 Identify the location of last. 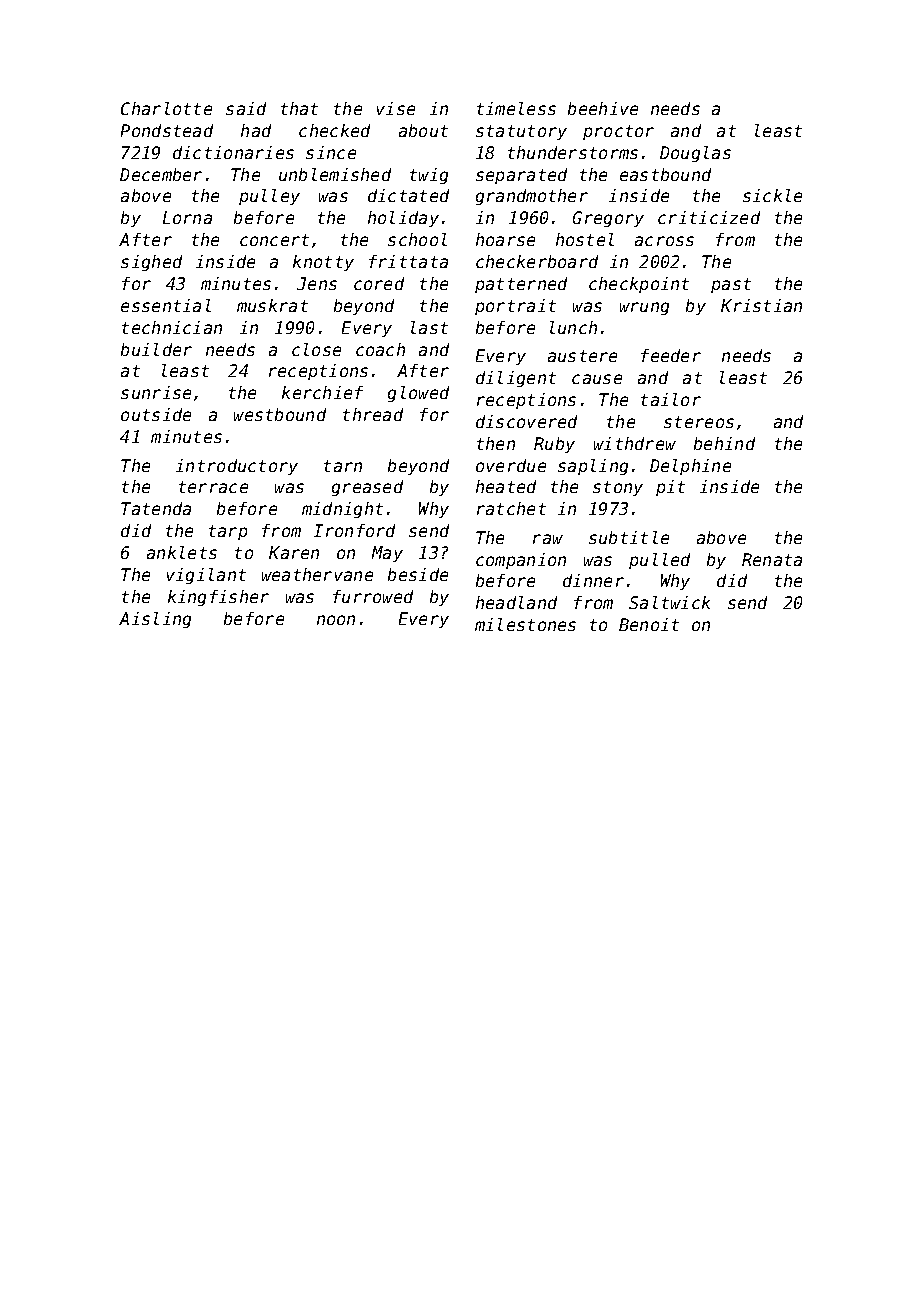
(429, 327).
